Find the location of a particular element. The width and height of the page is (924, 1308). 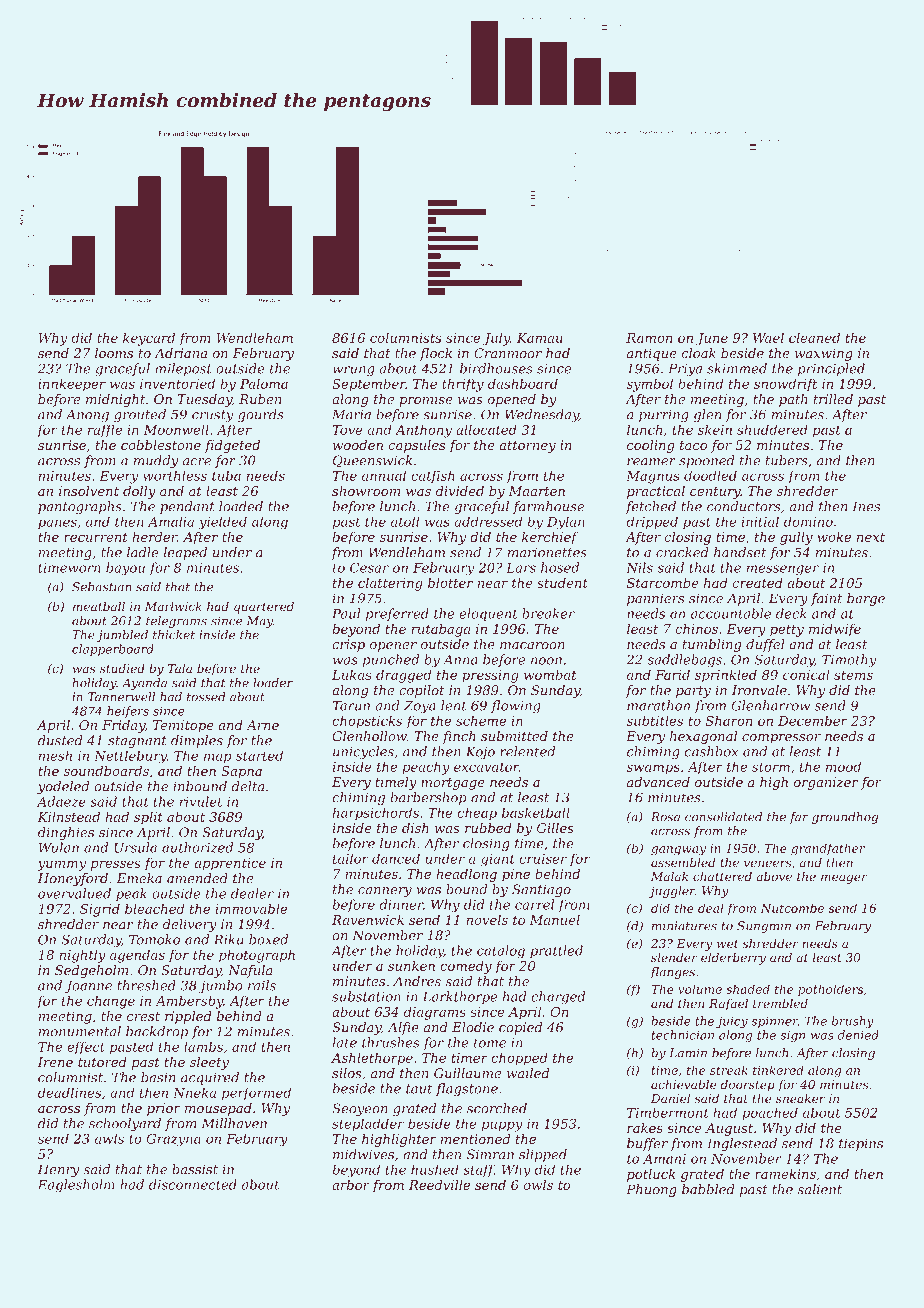

Lars is located at coordinates (521, 568).
